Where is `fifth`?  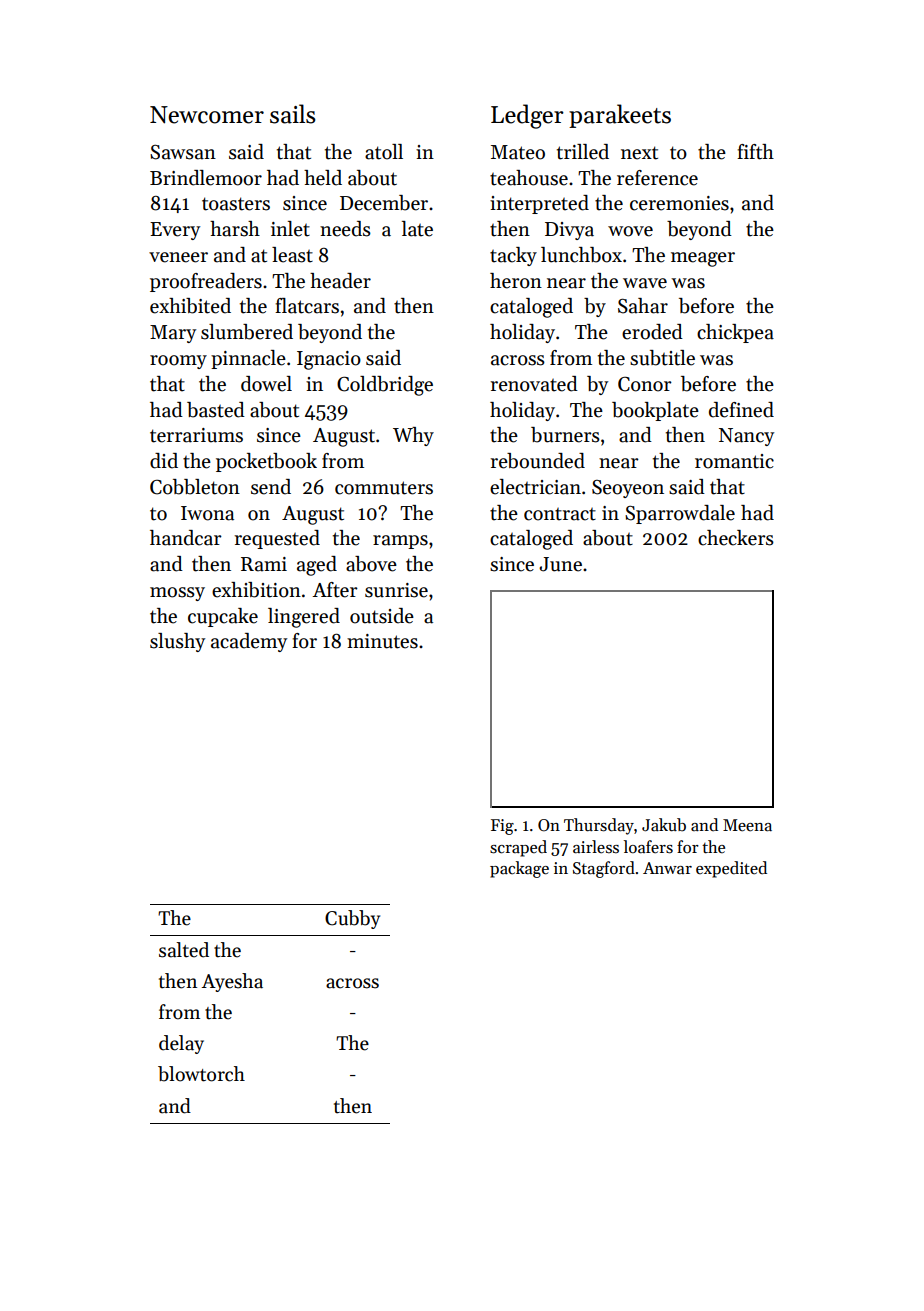
fifth is located at coordinates (755, 152).
